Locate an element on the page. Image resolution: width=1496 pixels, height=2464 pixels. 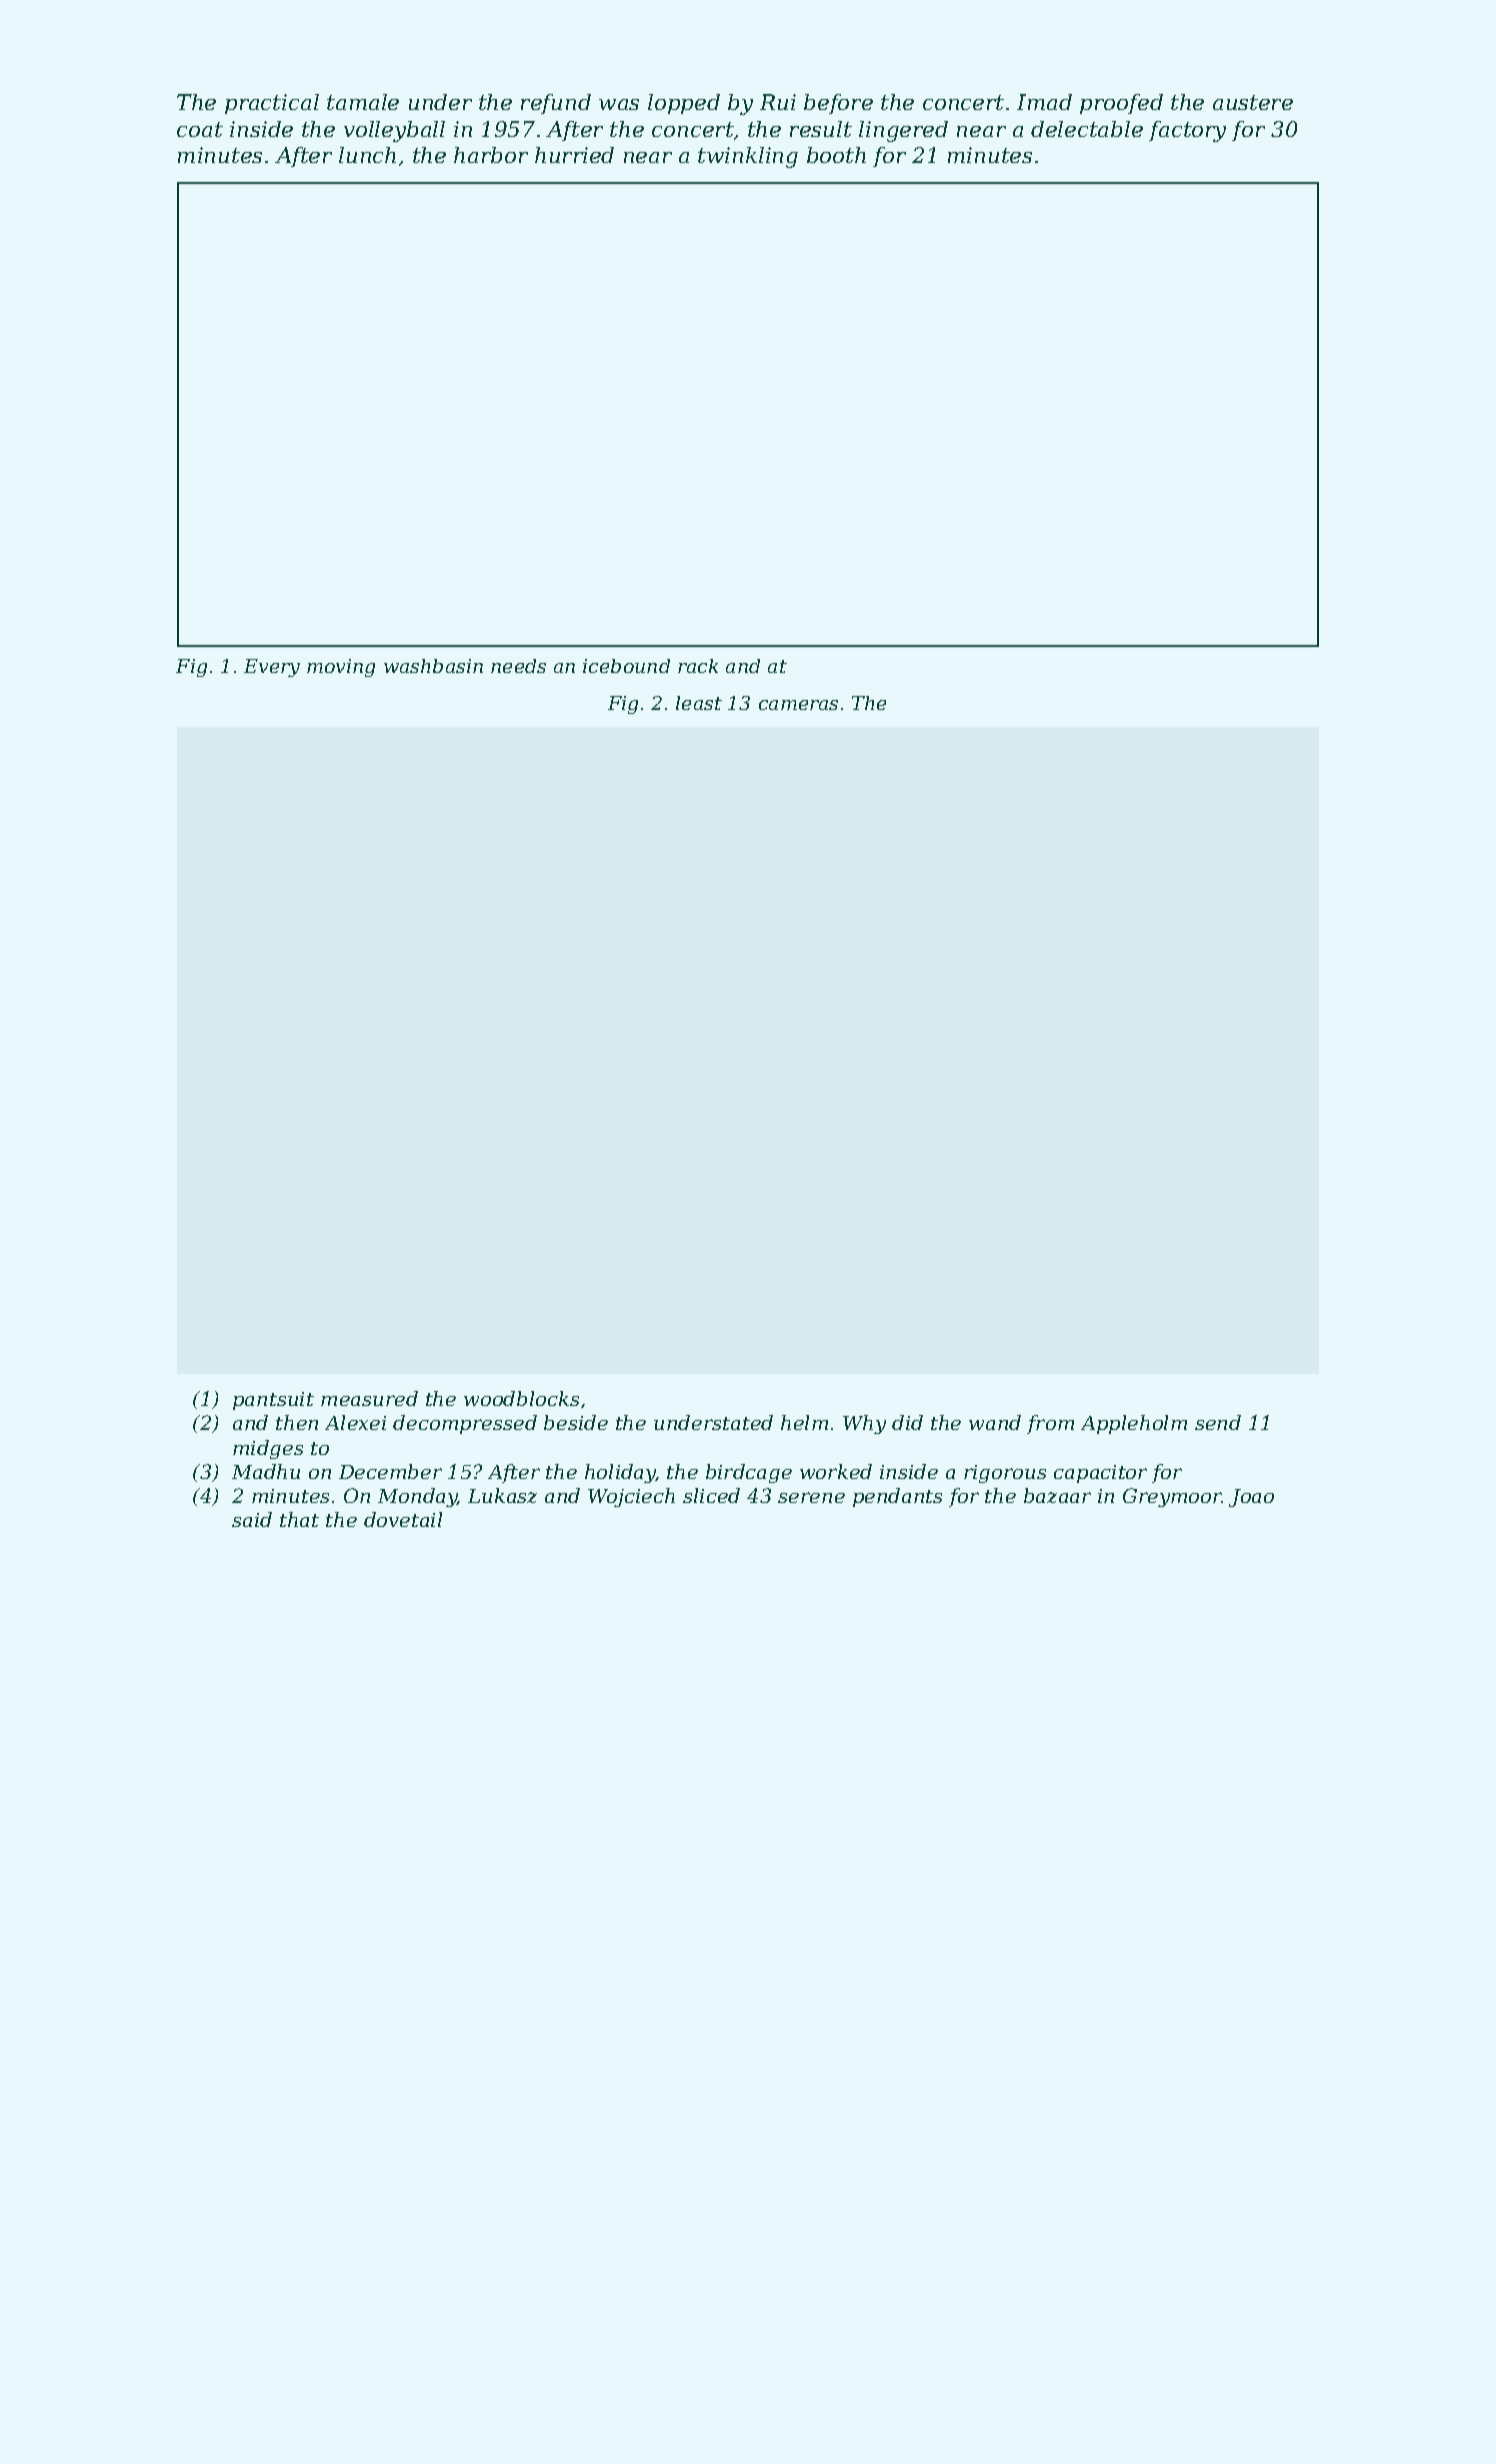
refund is located at coordinates (556, 104).
